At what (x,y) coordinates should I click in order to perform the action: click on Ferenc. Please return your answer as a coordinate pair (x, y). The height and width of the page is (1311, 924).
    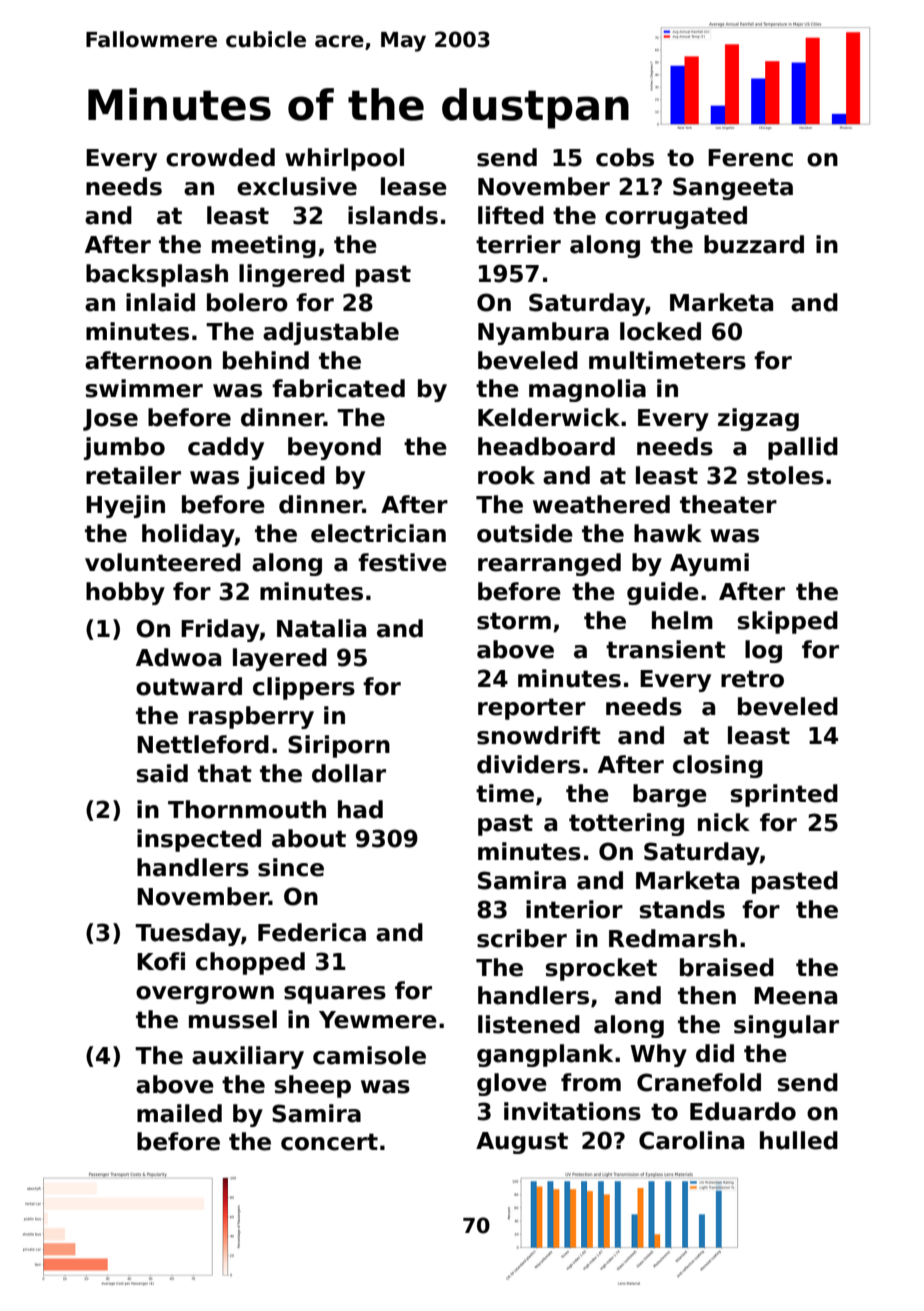
    Looking at the image, I should click on (750, 158).
